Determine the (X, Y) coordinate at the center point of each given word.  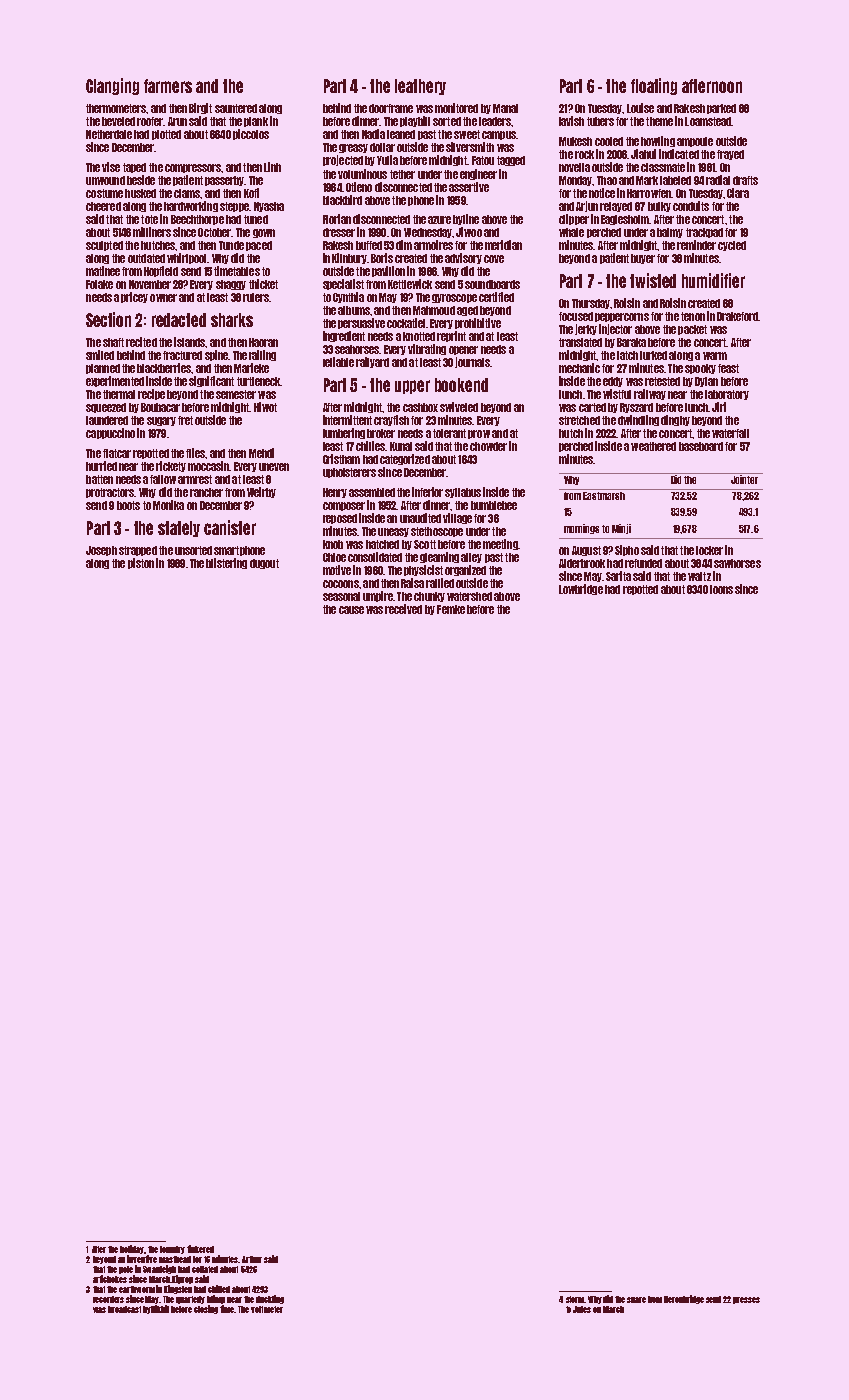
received (403, 609)
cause (351, 610)
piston (141, 563)
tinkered (200, 1249)
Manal (505, 108)
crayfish (391, 420)
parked (721, 109)
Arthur (252, 1259)
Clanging (112, 86)
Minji (621, 529)
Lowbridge (581, 589)
